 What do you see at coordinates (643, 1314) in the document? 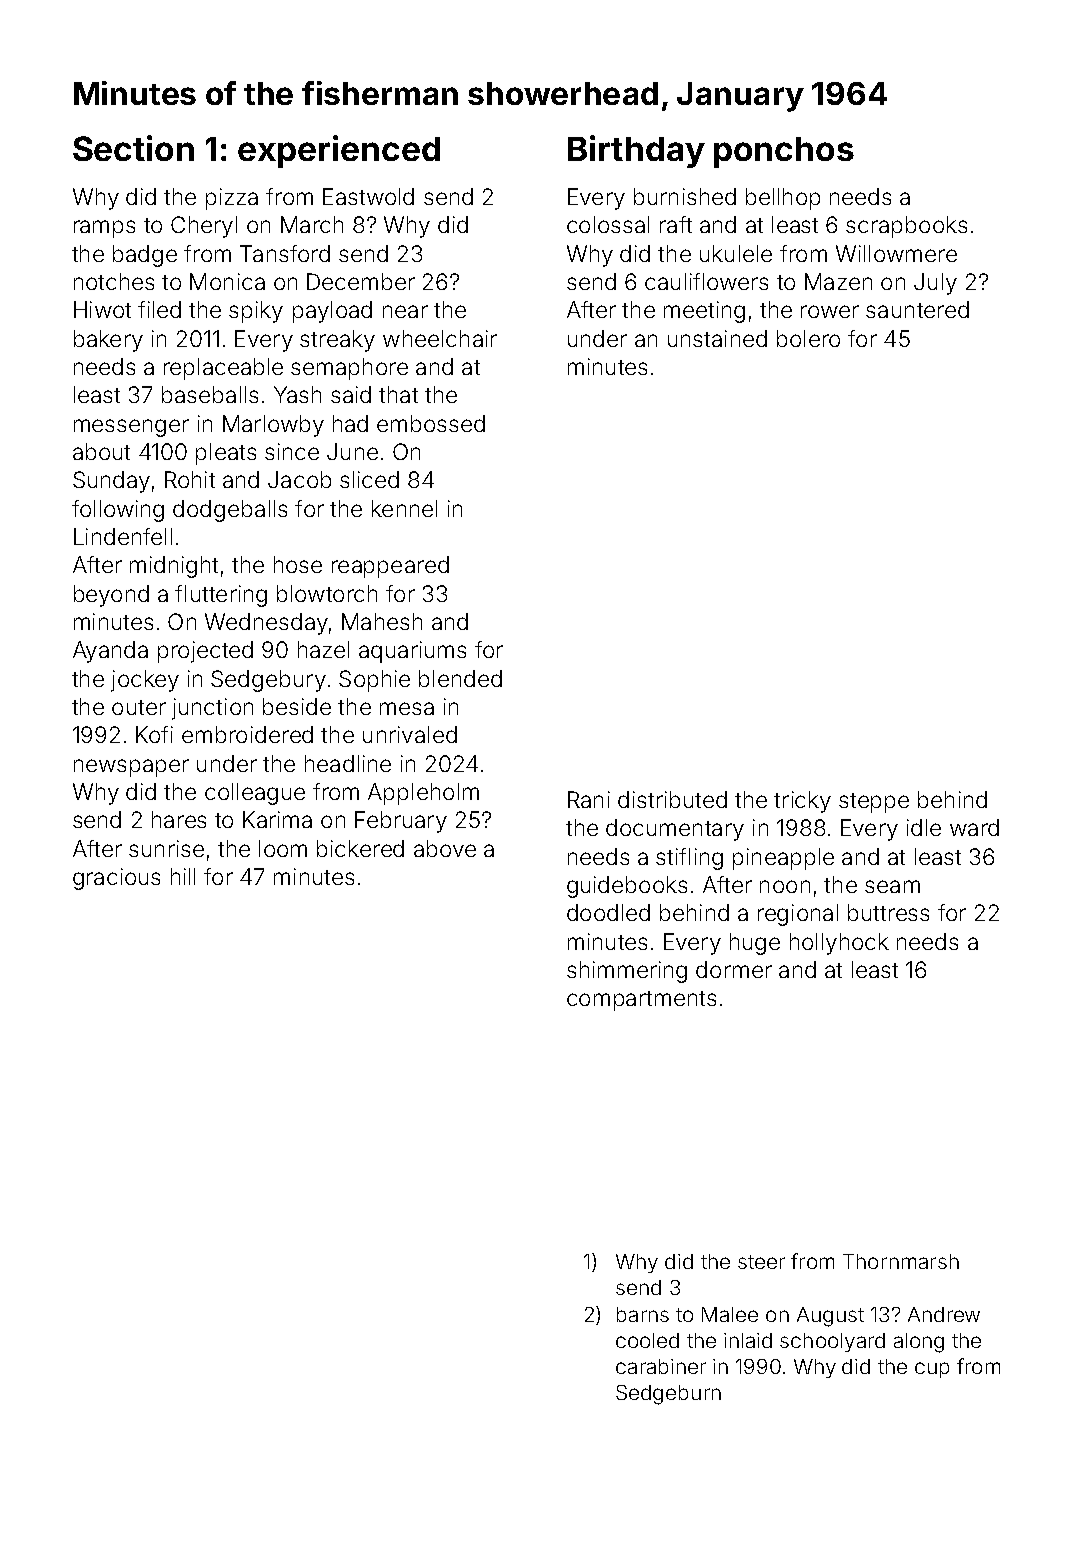
I see `barns` at bounding box center [643, 1314].
